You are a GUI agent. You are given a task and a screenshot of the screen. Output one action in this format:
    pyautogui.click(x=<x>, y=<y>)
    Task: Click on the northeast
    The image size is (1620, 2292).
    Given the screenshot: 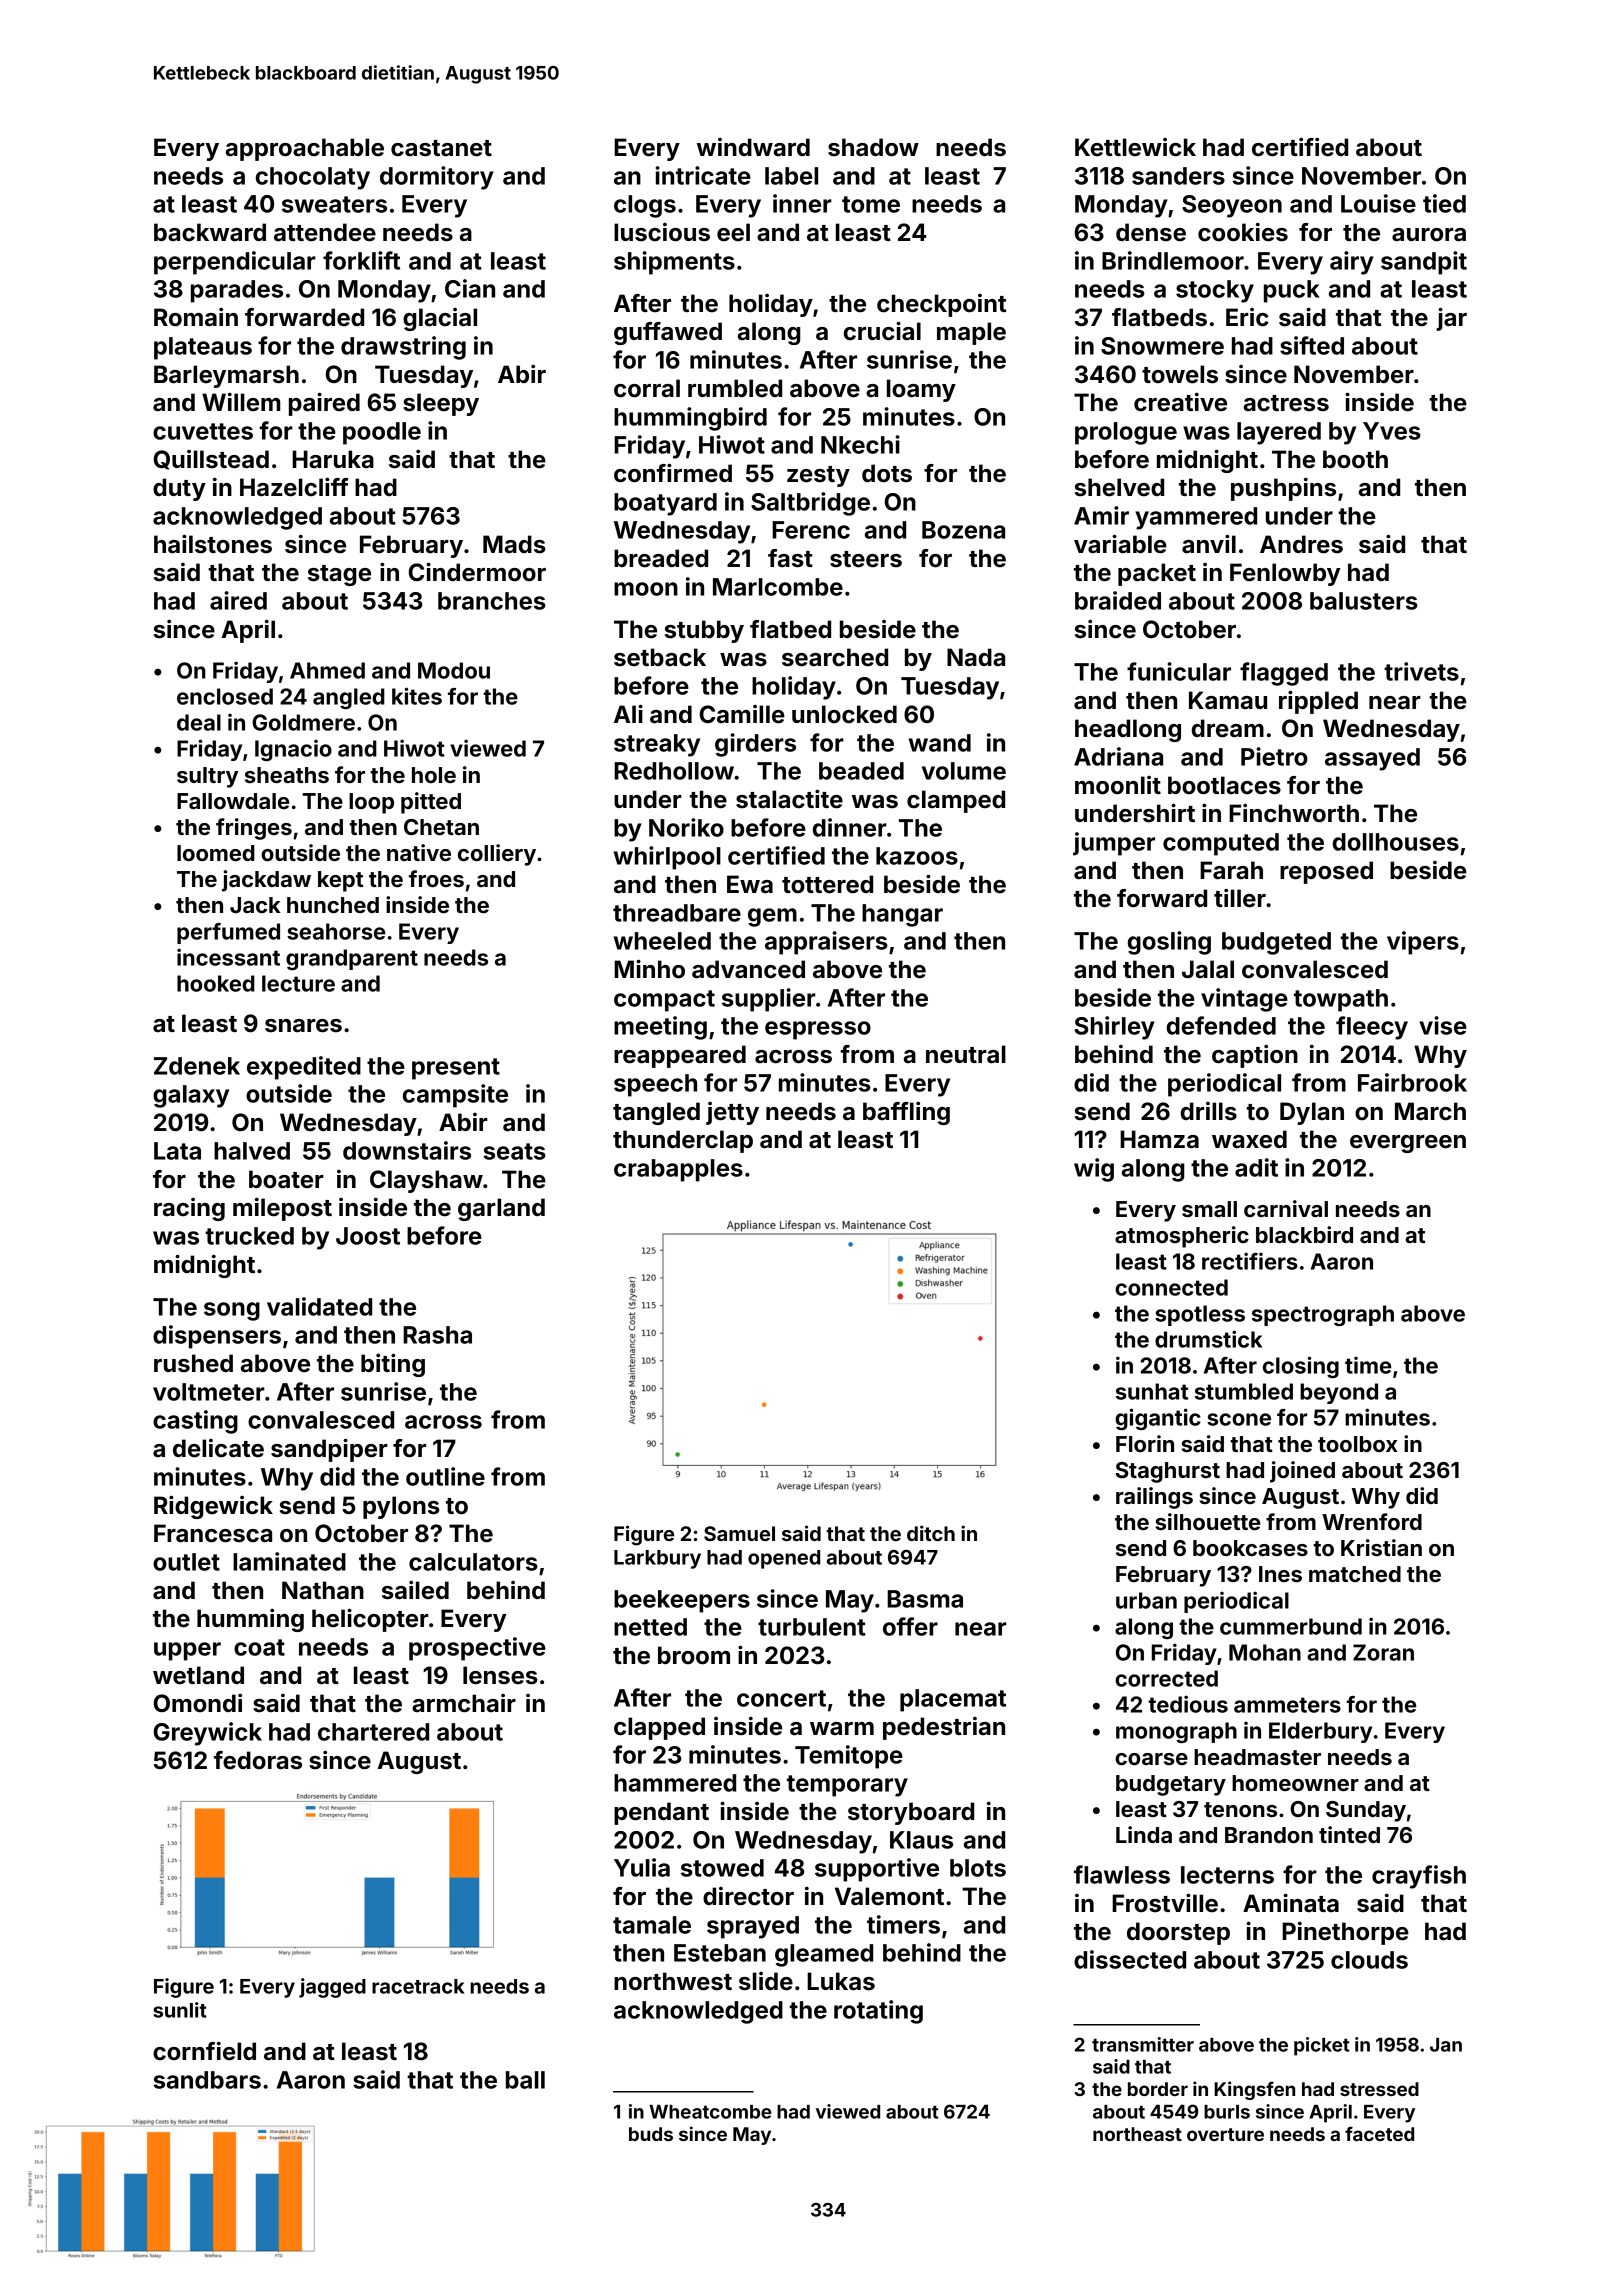 What is the action you would take?
    pyautogui.click(x=1137, y=2134)
